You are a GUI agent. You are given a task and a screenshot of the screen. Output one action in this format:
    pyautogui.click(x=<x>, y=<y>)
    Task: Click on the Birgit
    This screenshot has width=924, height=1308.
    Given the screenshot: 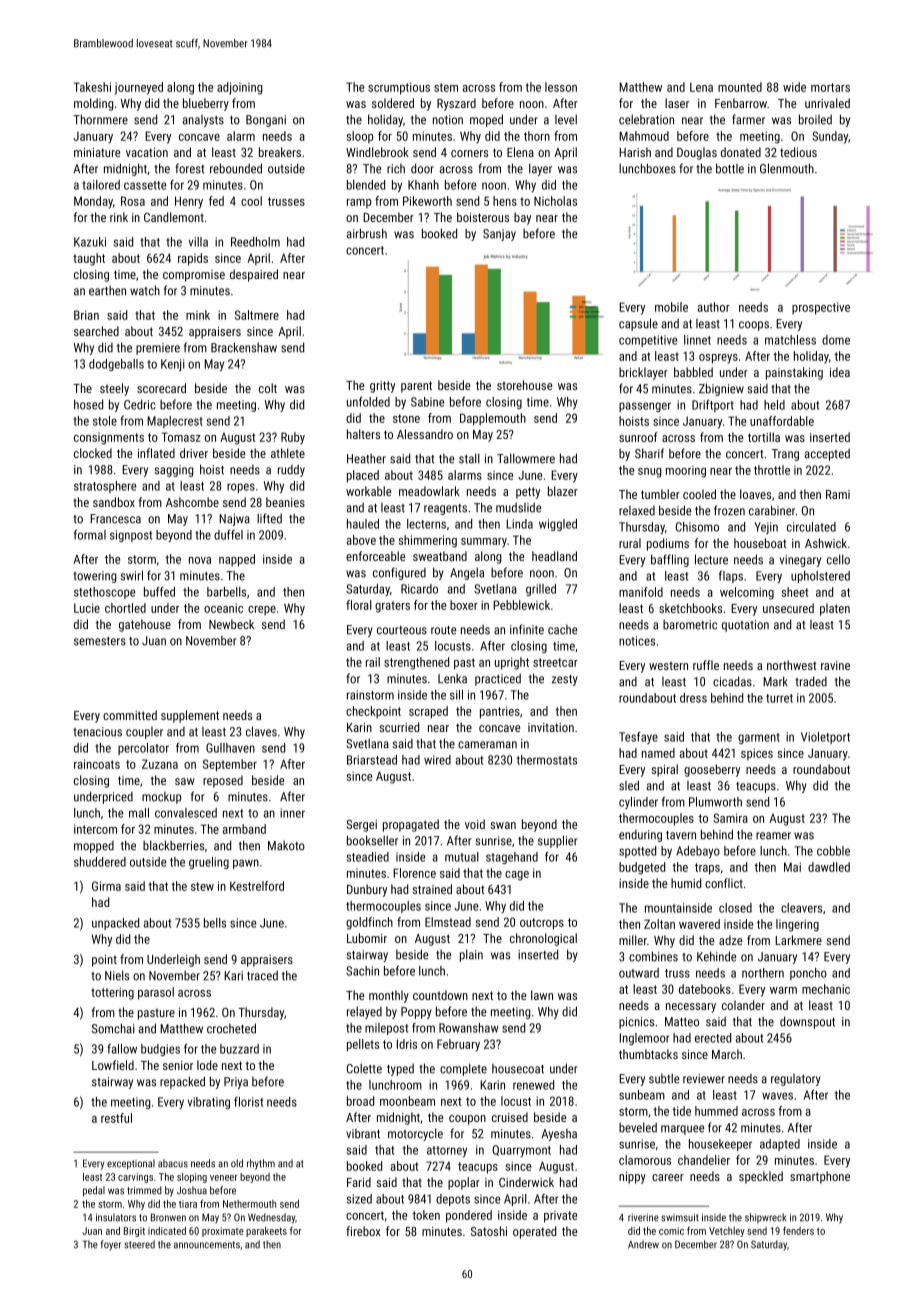 What is the action you would take?
    pyautogui.click(x=134, y=1232)
